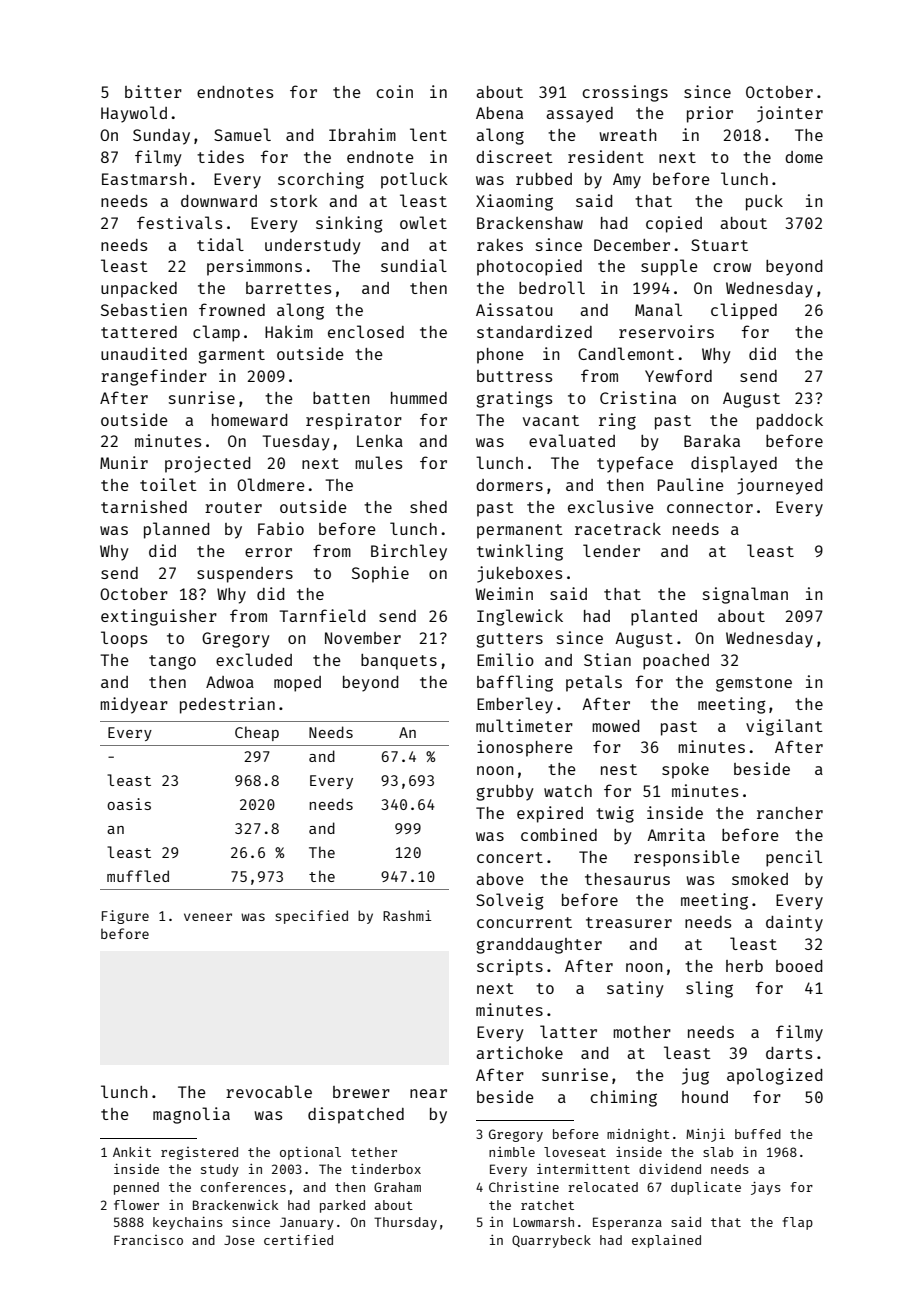 This document has width=924, height=1308. I want to click on prior, so click(710, 114).
